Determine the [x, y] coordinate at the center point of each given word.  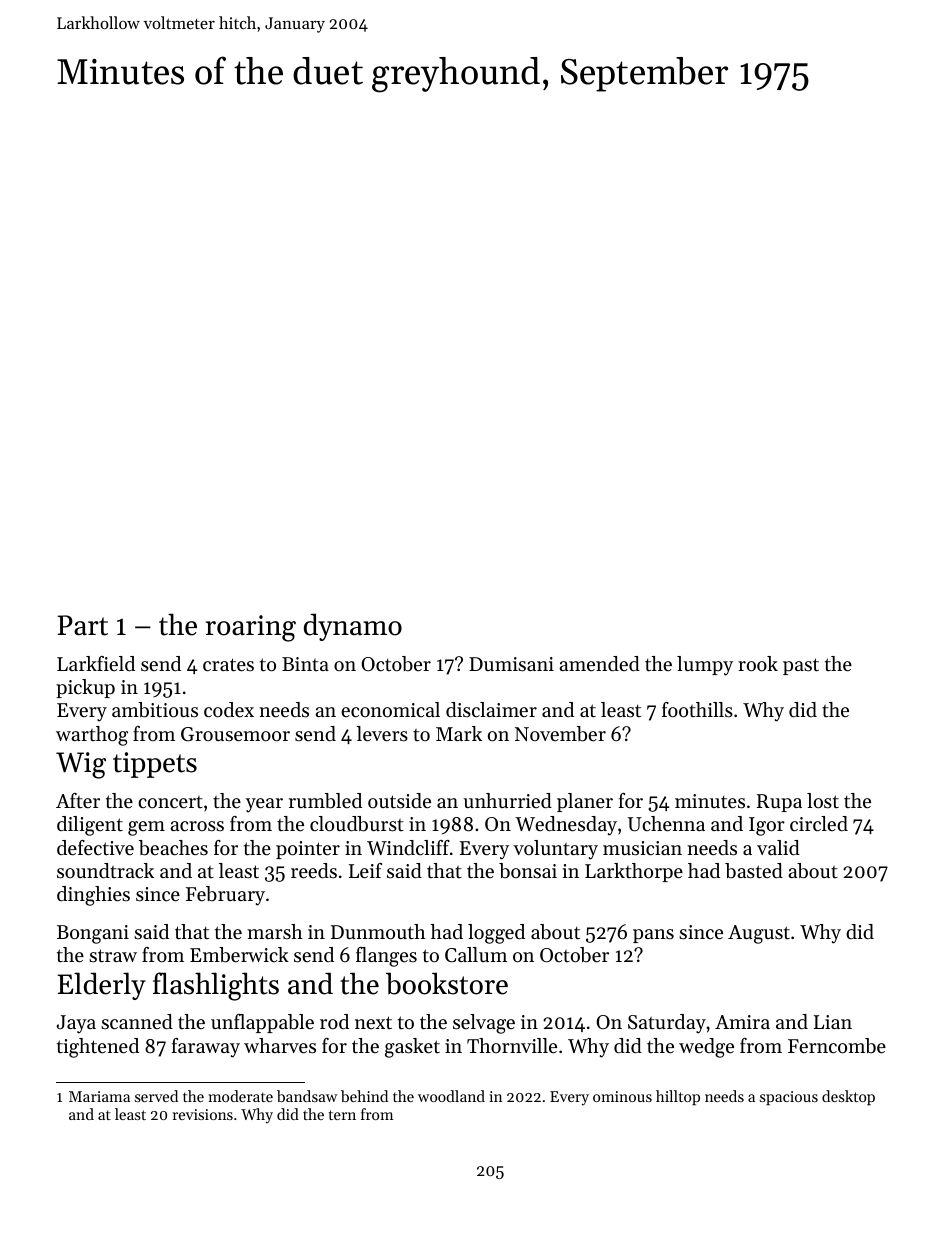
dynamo [353, 627]
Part [82, 625]
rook [758, 663]
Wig [81, 765]
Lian [833, 1022]
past [801, 666]
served [156, 1096]
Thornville [512, 1046]
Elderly [101, 986]
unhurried [507, 800]
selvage [484, 1024]
